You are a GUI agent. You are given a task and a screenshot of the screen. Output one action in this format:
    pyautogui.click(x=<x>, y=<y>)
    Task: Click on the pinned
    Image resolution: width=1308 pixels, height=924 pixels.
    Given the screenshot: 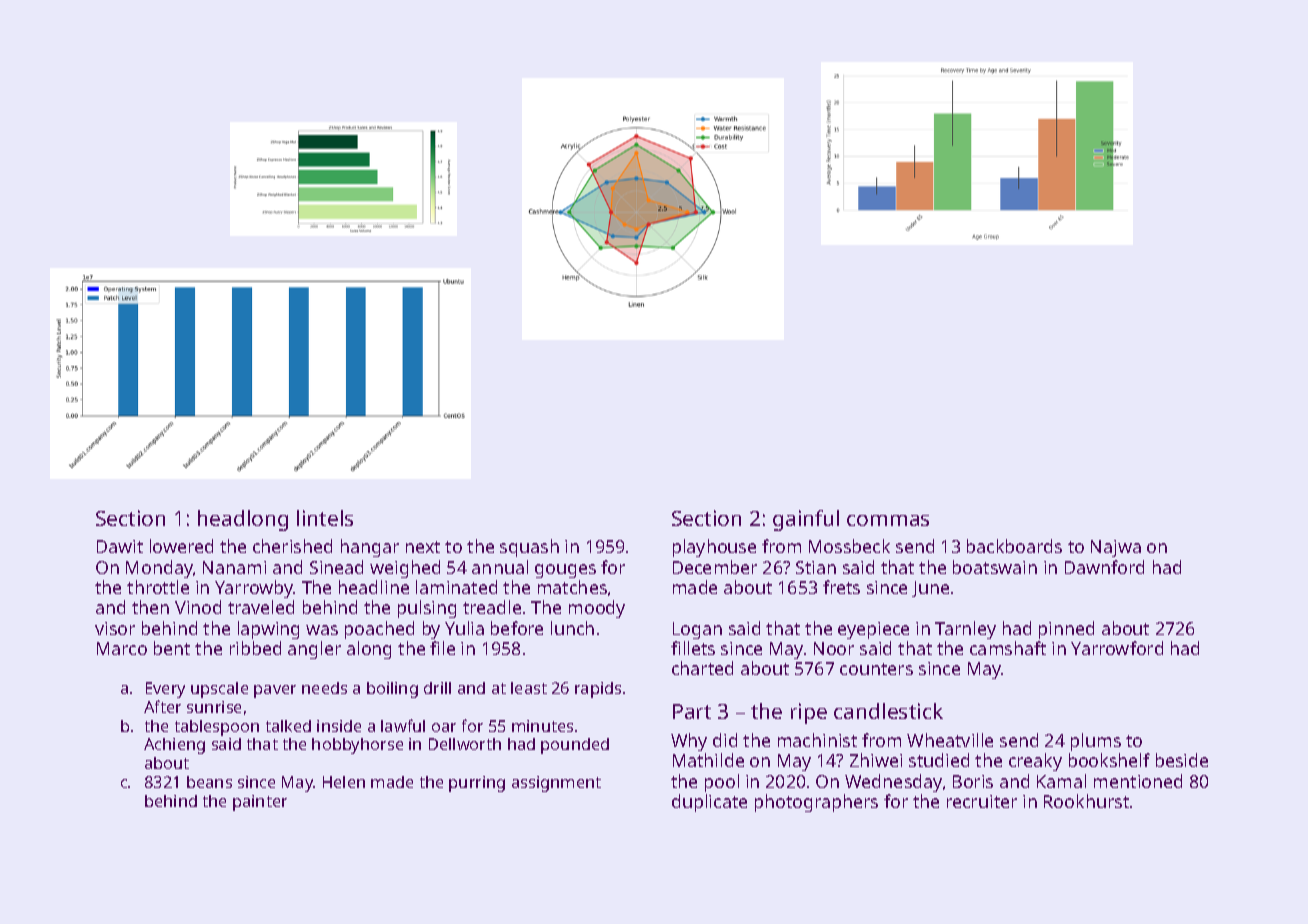 What is the action you would take?
    pyautogui.click(x=1066, y=630)
